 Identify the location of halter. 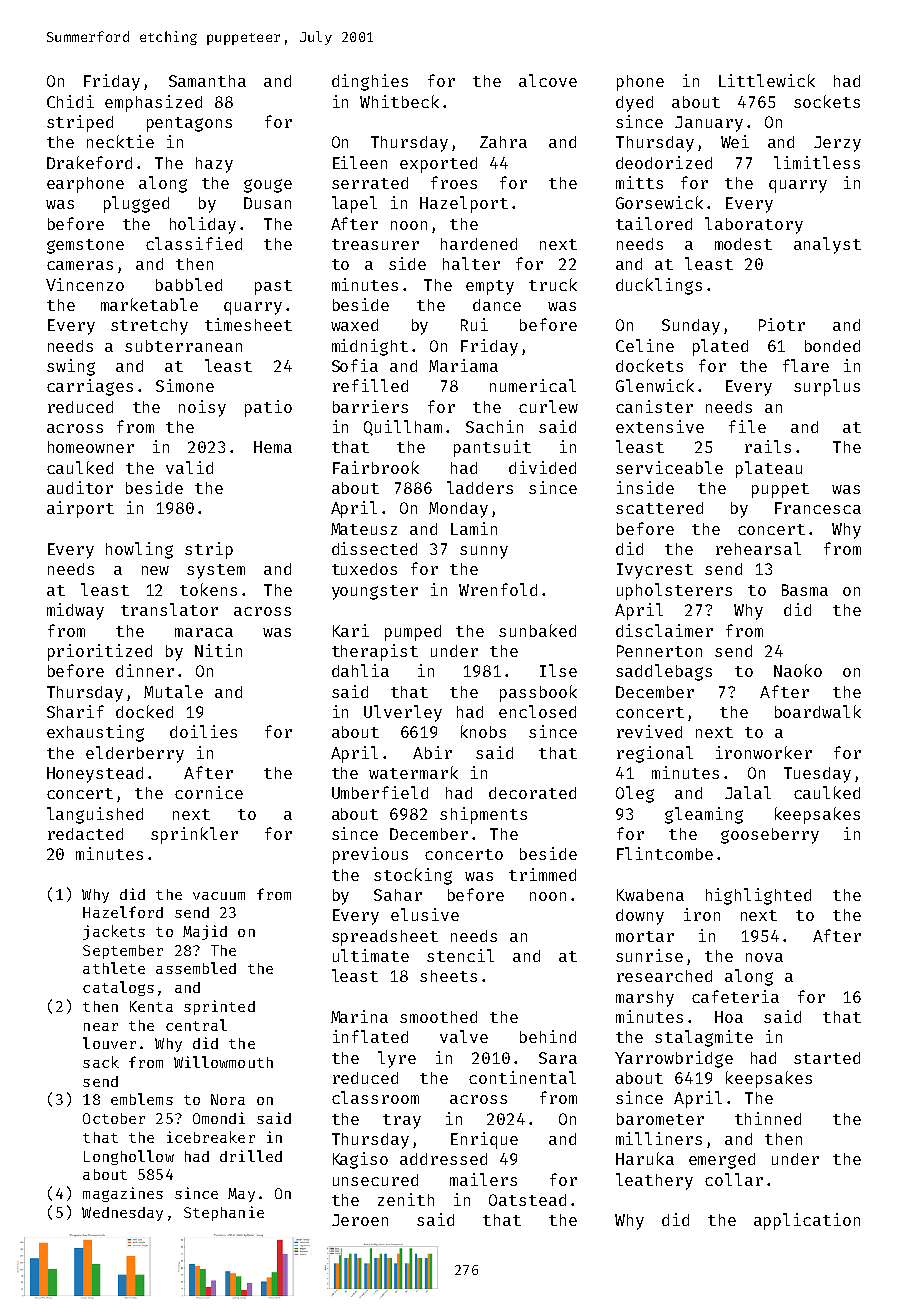
(471, 263).
